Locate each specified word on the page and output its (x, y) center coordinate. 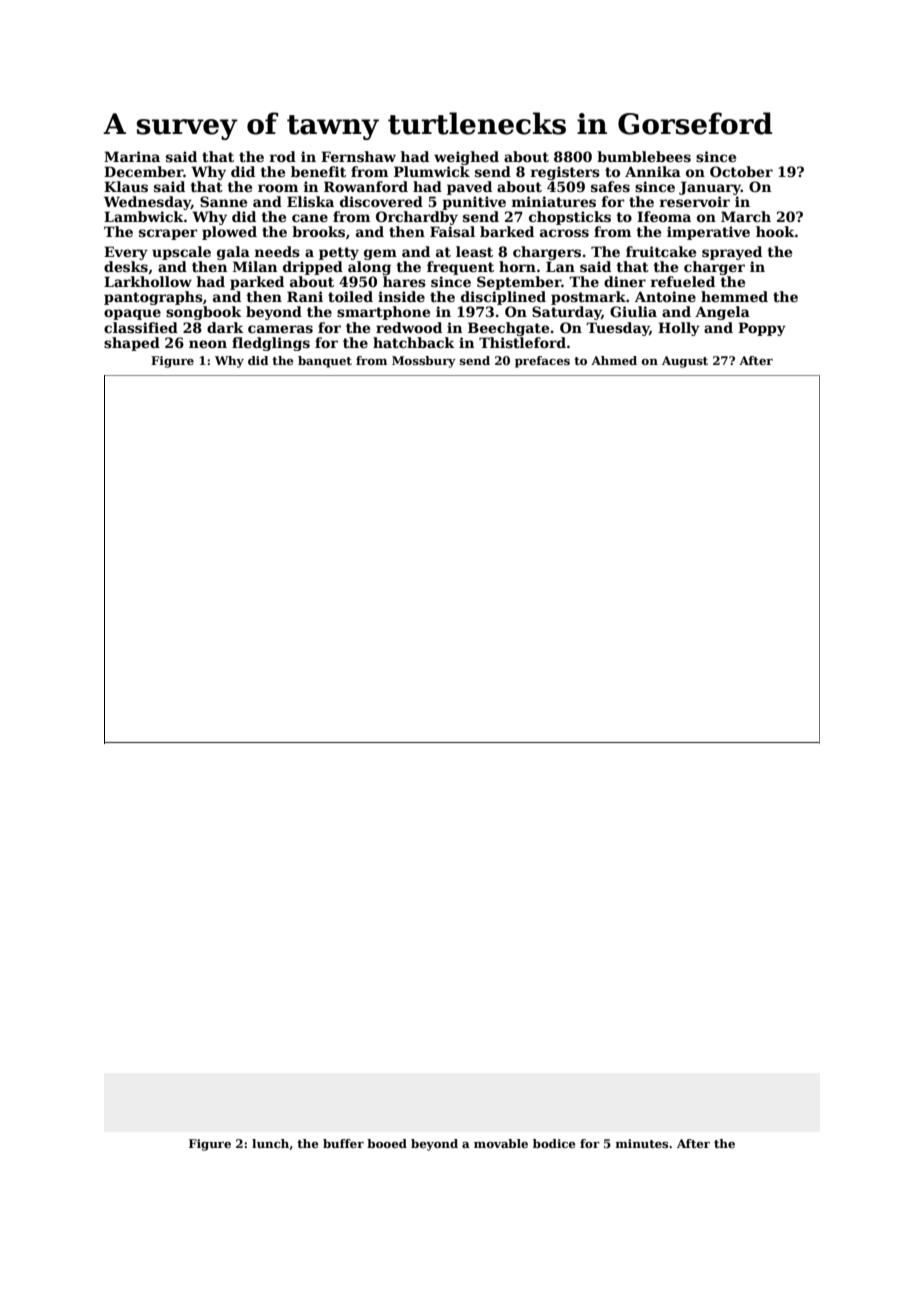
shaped (132, 344)
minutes (642, 1143)
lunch (270, 1143)
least (474, 251)
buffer (343, 1143)
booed (387, 1143)
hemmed (734, 296)
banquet (325, 362)
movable (501, 1143)
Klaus (126, 186)
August (685, 362)
